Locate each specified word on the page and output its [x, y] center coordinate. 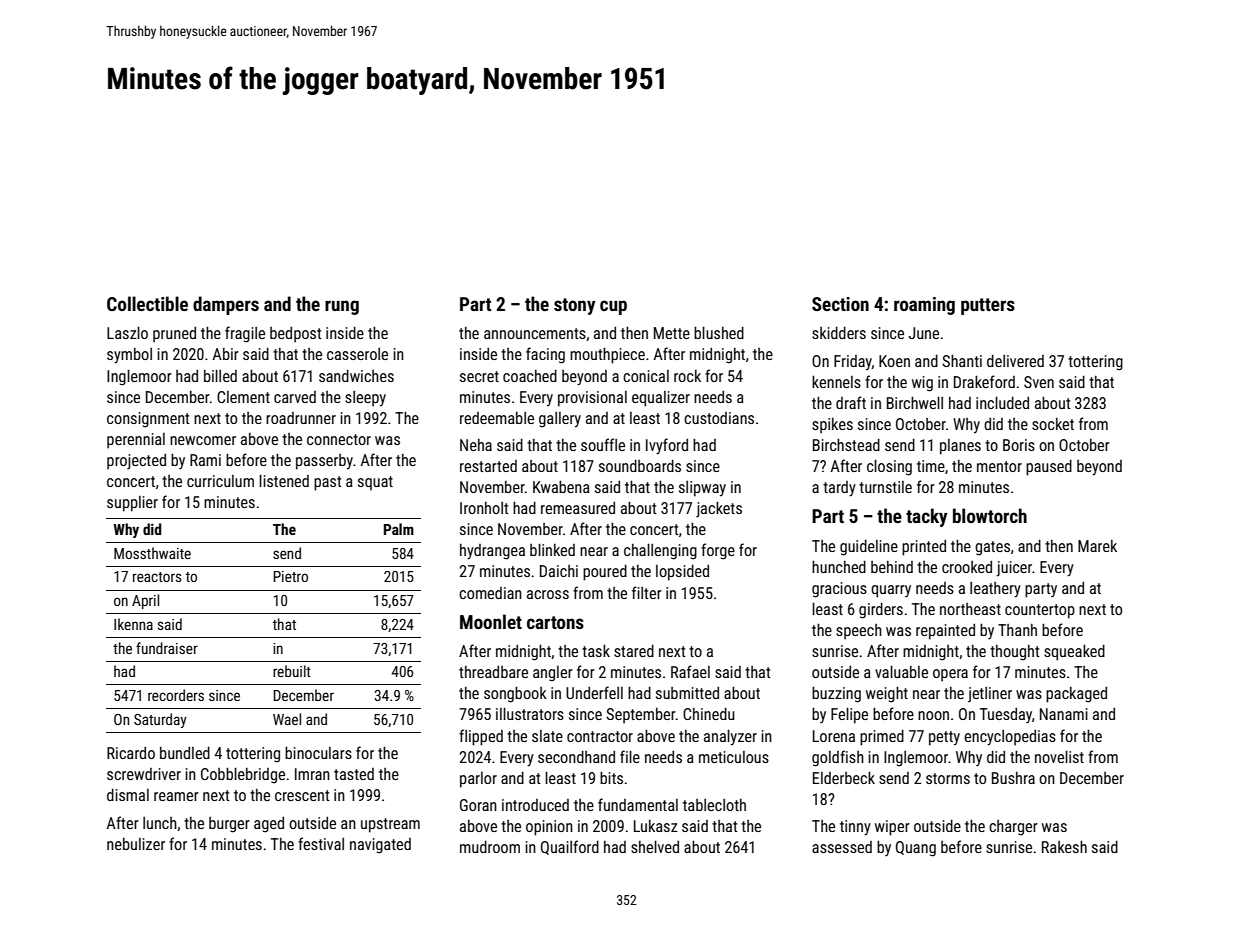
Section [840, 304]
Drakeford [984, 381]
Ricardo [131, 753]
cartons [555, 622]
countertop [1040, 611]
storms [948, 778]
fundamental [638, 804]
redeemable [497, 418]
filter [647, 592]
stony [575, 306]
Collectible [147, 303]
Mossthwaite [152, 553]
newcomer [203, 440]
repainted [945, 632]
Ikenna [133, 624]
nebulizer [136, 844]
